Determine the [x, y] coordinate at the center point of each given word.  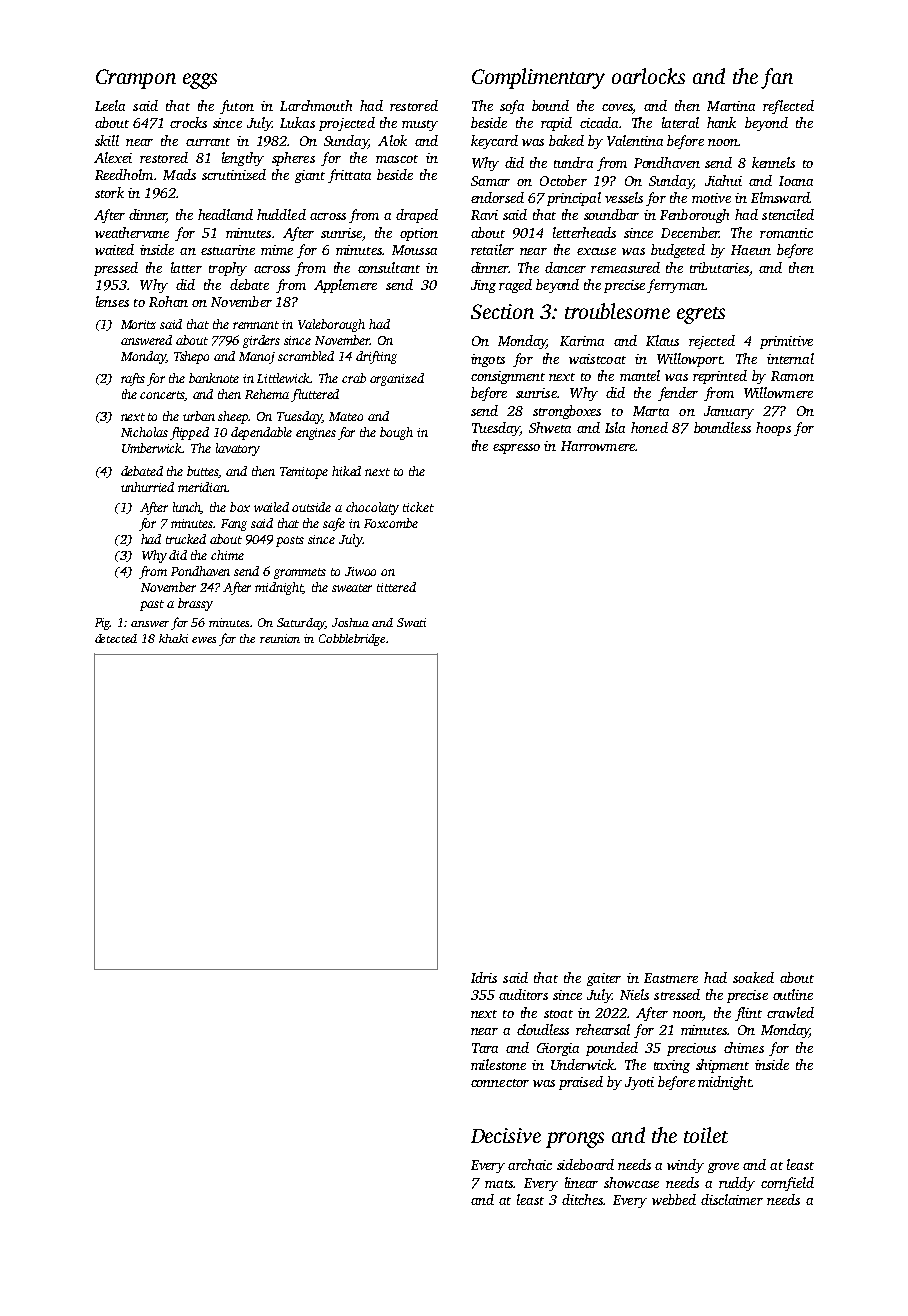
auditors [523, 994]
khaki [173, 638]
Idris [484, 977]
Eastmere [671, 978]
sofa [512, 107]
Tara [485, 1048]
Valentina [635, 140]
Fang [234, 525]
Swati [411, 622]
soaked [753, 977]
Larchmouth [316, 105]
